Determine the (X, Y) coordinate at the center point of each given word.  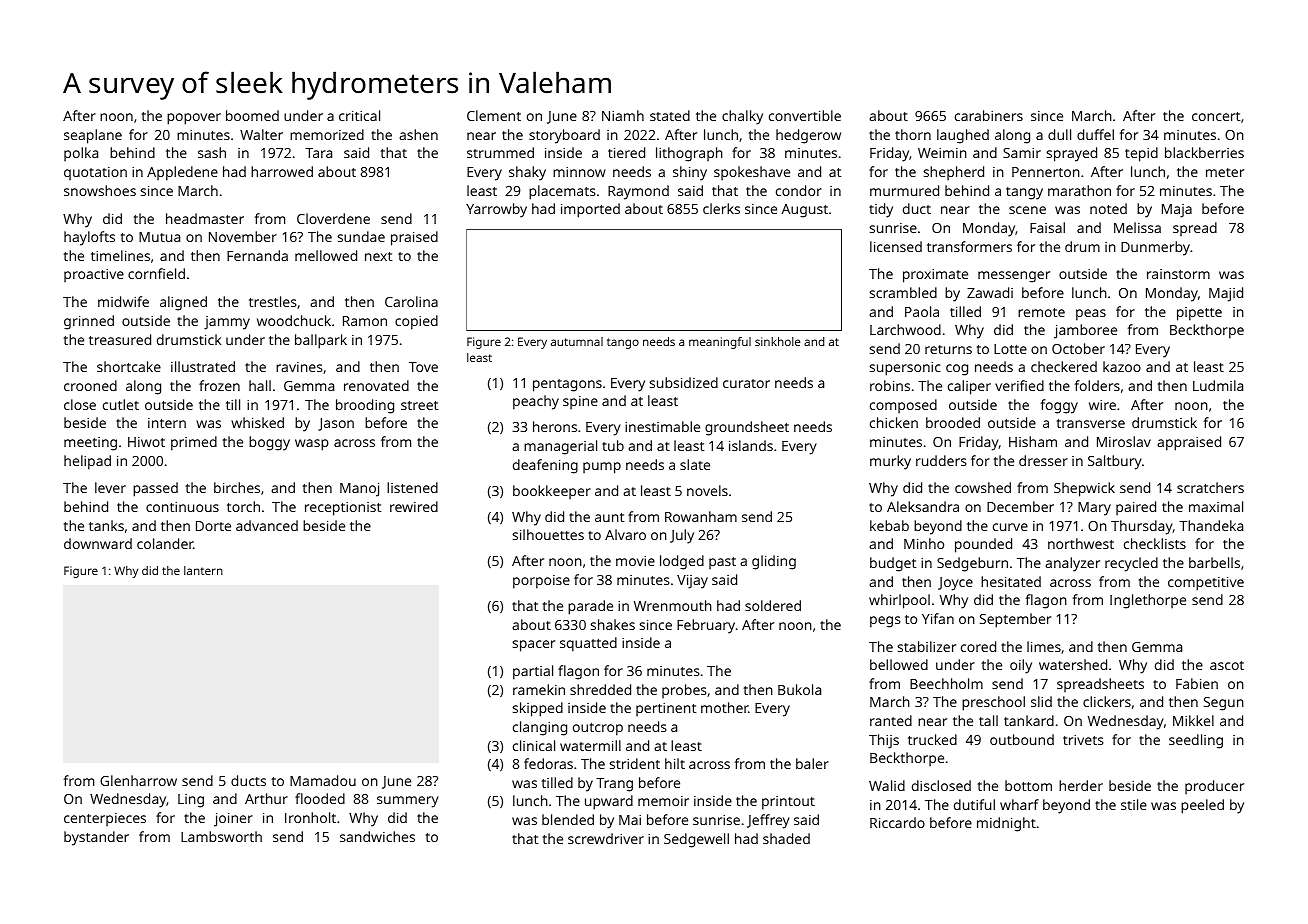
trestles (273, 301)
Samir (1022, 153)
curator (746, 383)
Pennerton (1046, 172)
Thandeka (1211, 525)
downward (98, 543)
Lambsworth (221, 836)
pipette (1199, 314)
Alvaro (625, 534)
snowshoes (100, 190)
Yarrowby (496, 210)
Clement (494, 115)
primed (194, 443)
